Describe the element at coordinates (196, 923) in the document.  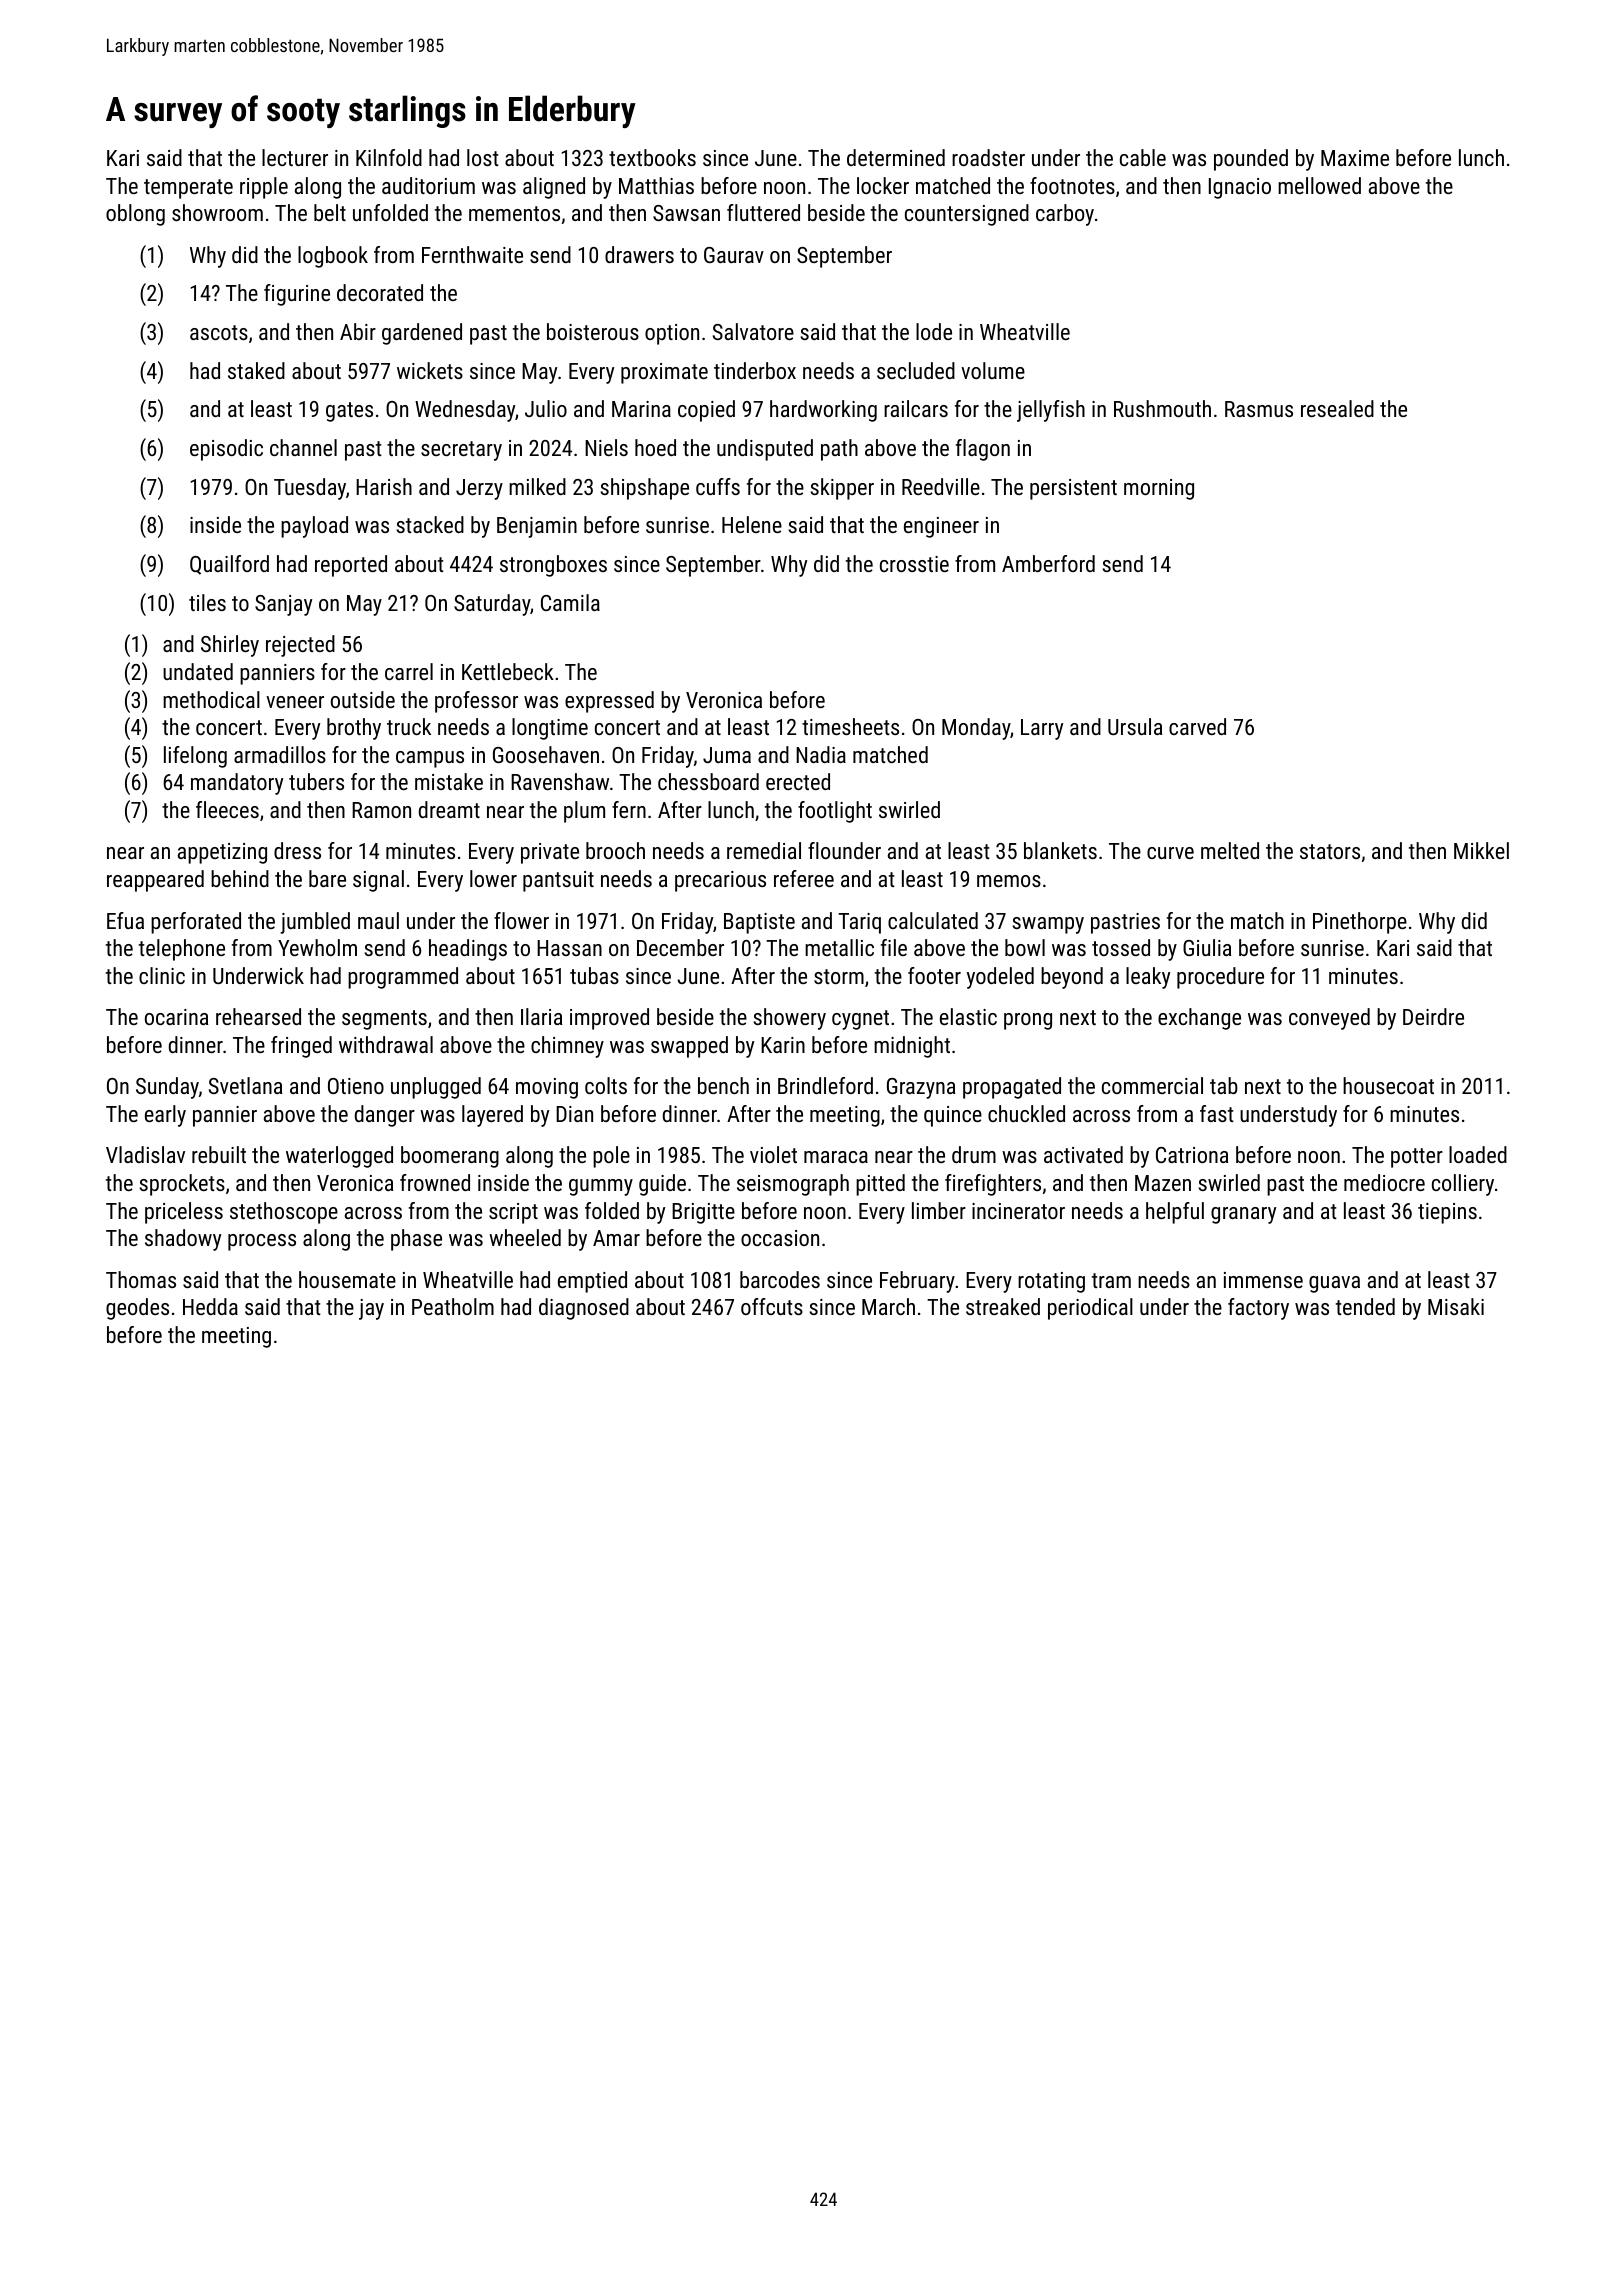
I see `perforated` at that location.
